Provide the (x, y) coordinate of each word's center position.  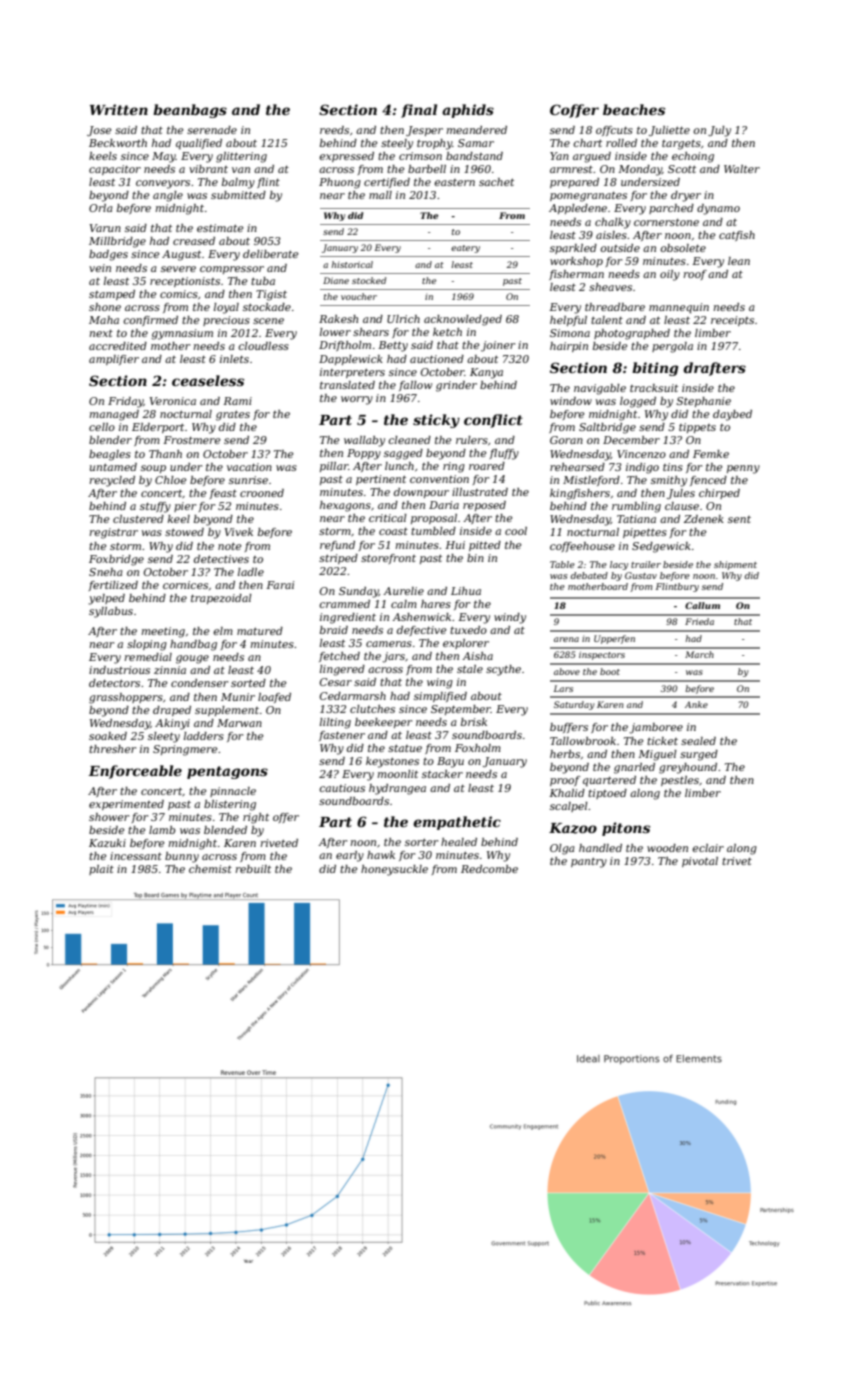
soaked (108, 736)
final (419, 111)
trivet (737, 861)
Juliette (669, 131)
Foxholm (478, 748)
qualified (199, 144)
